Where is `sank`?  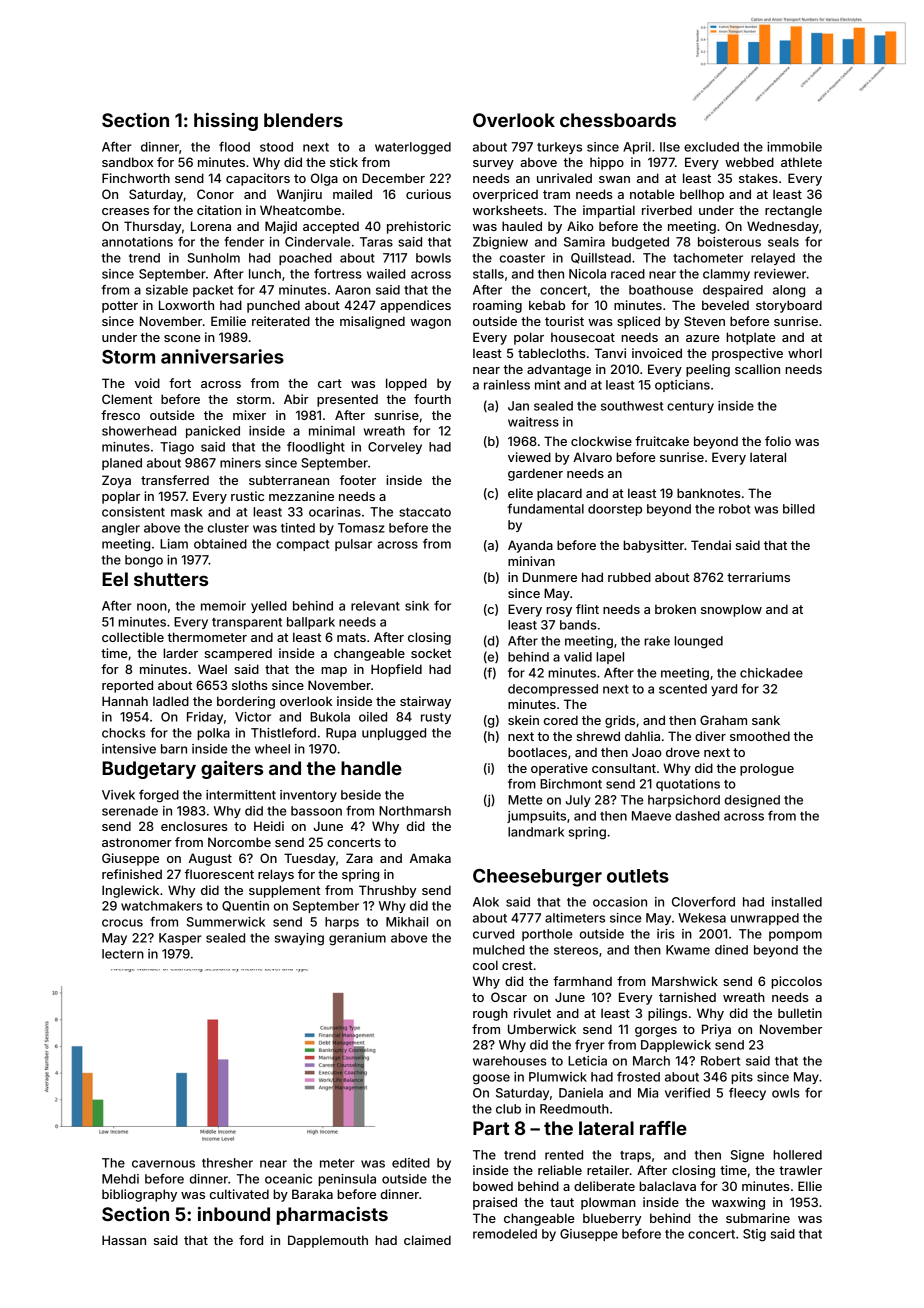
sank is located at coordinates (766, 720).
